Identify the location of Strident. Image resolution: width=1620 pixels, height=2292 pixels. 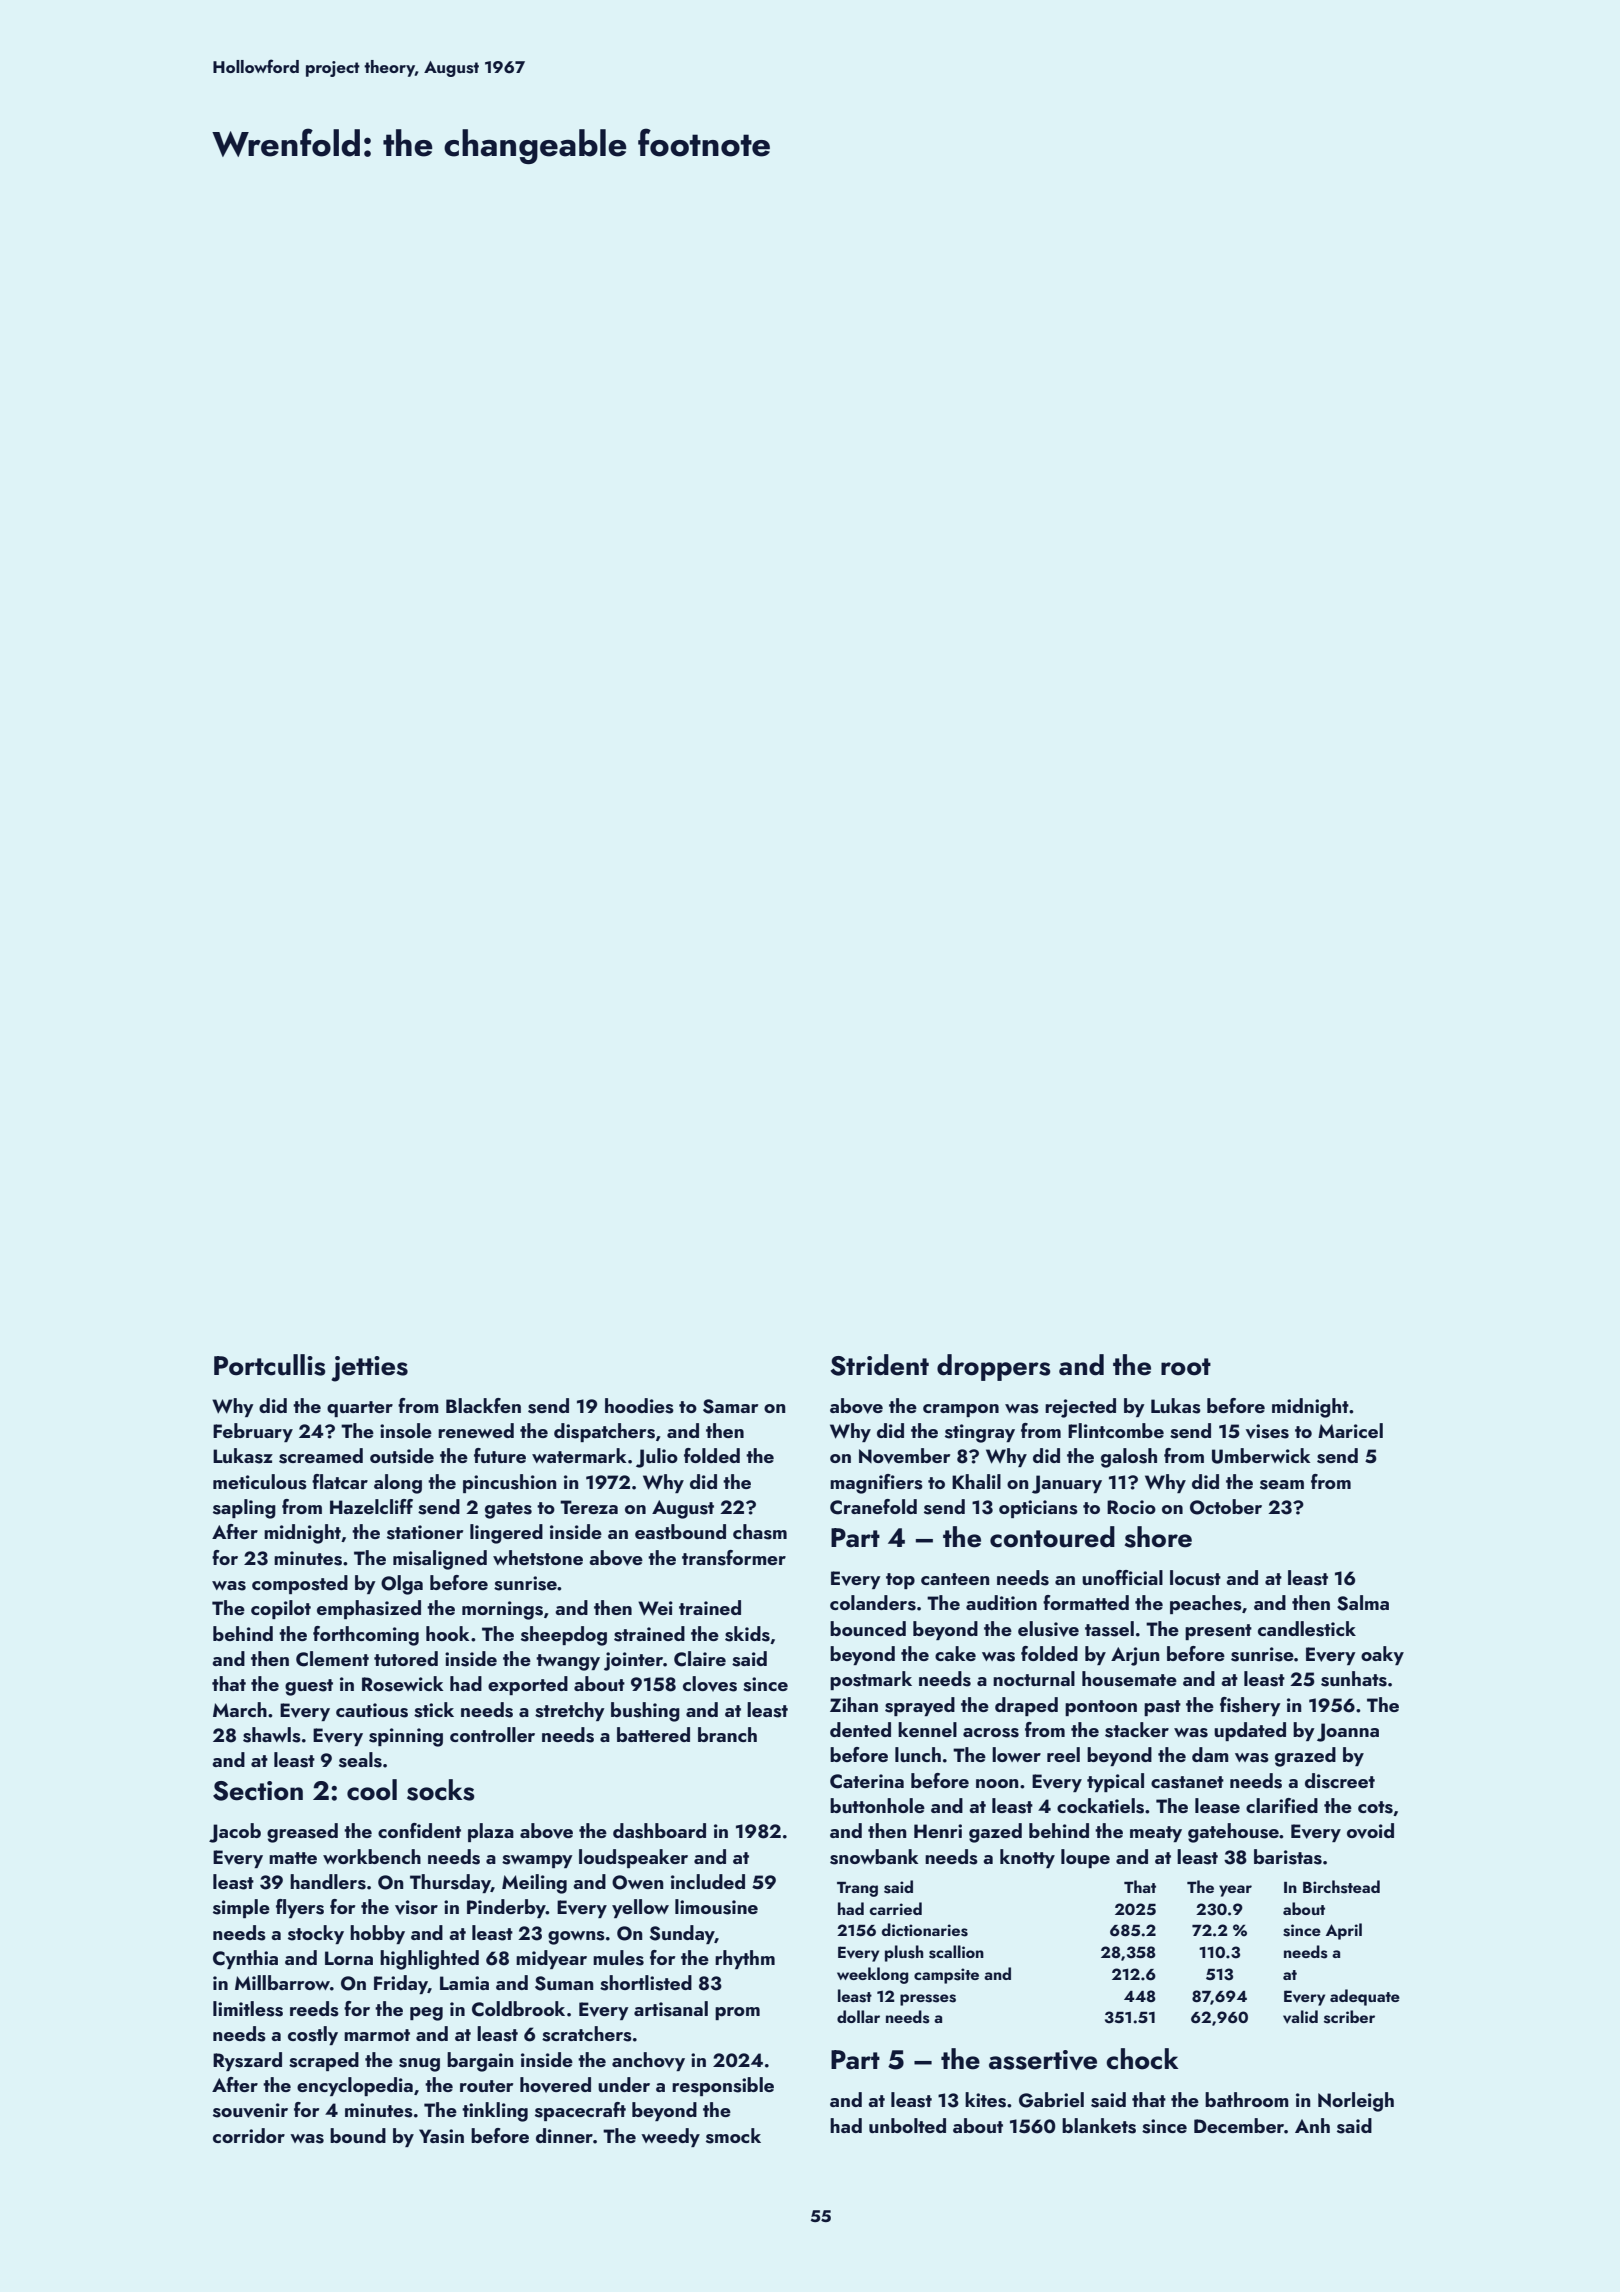
(879, 1365).
